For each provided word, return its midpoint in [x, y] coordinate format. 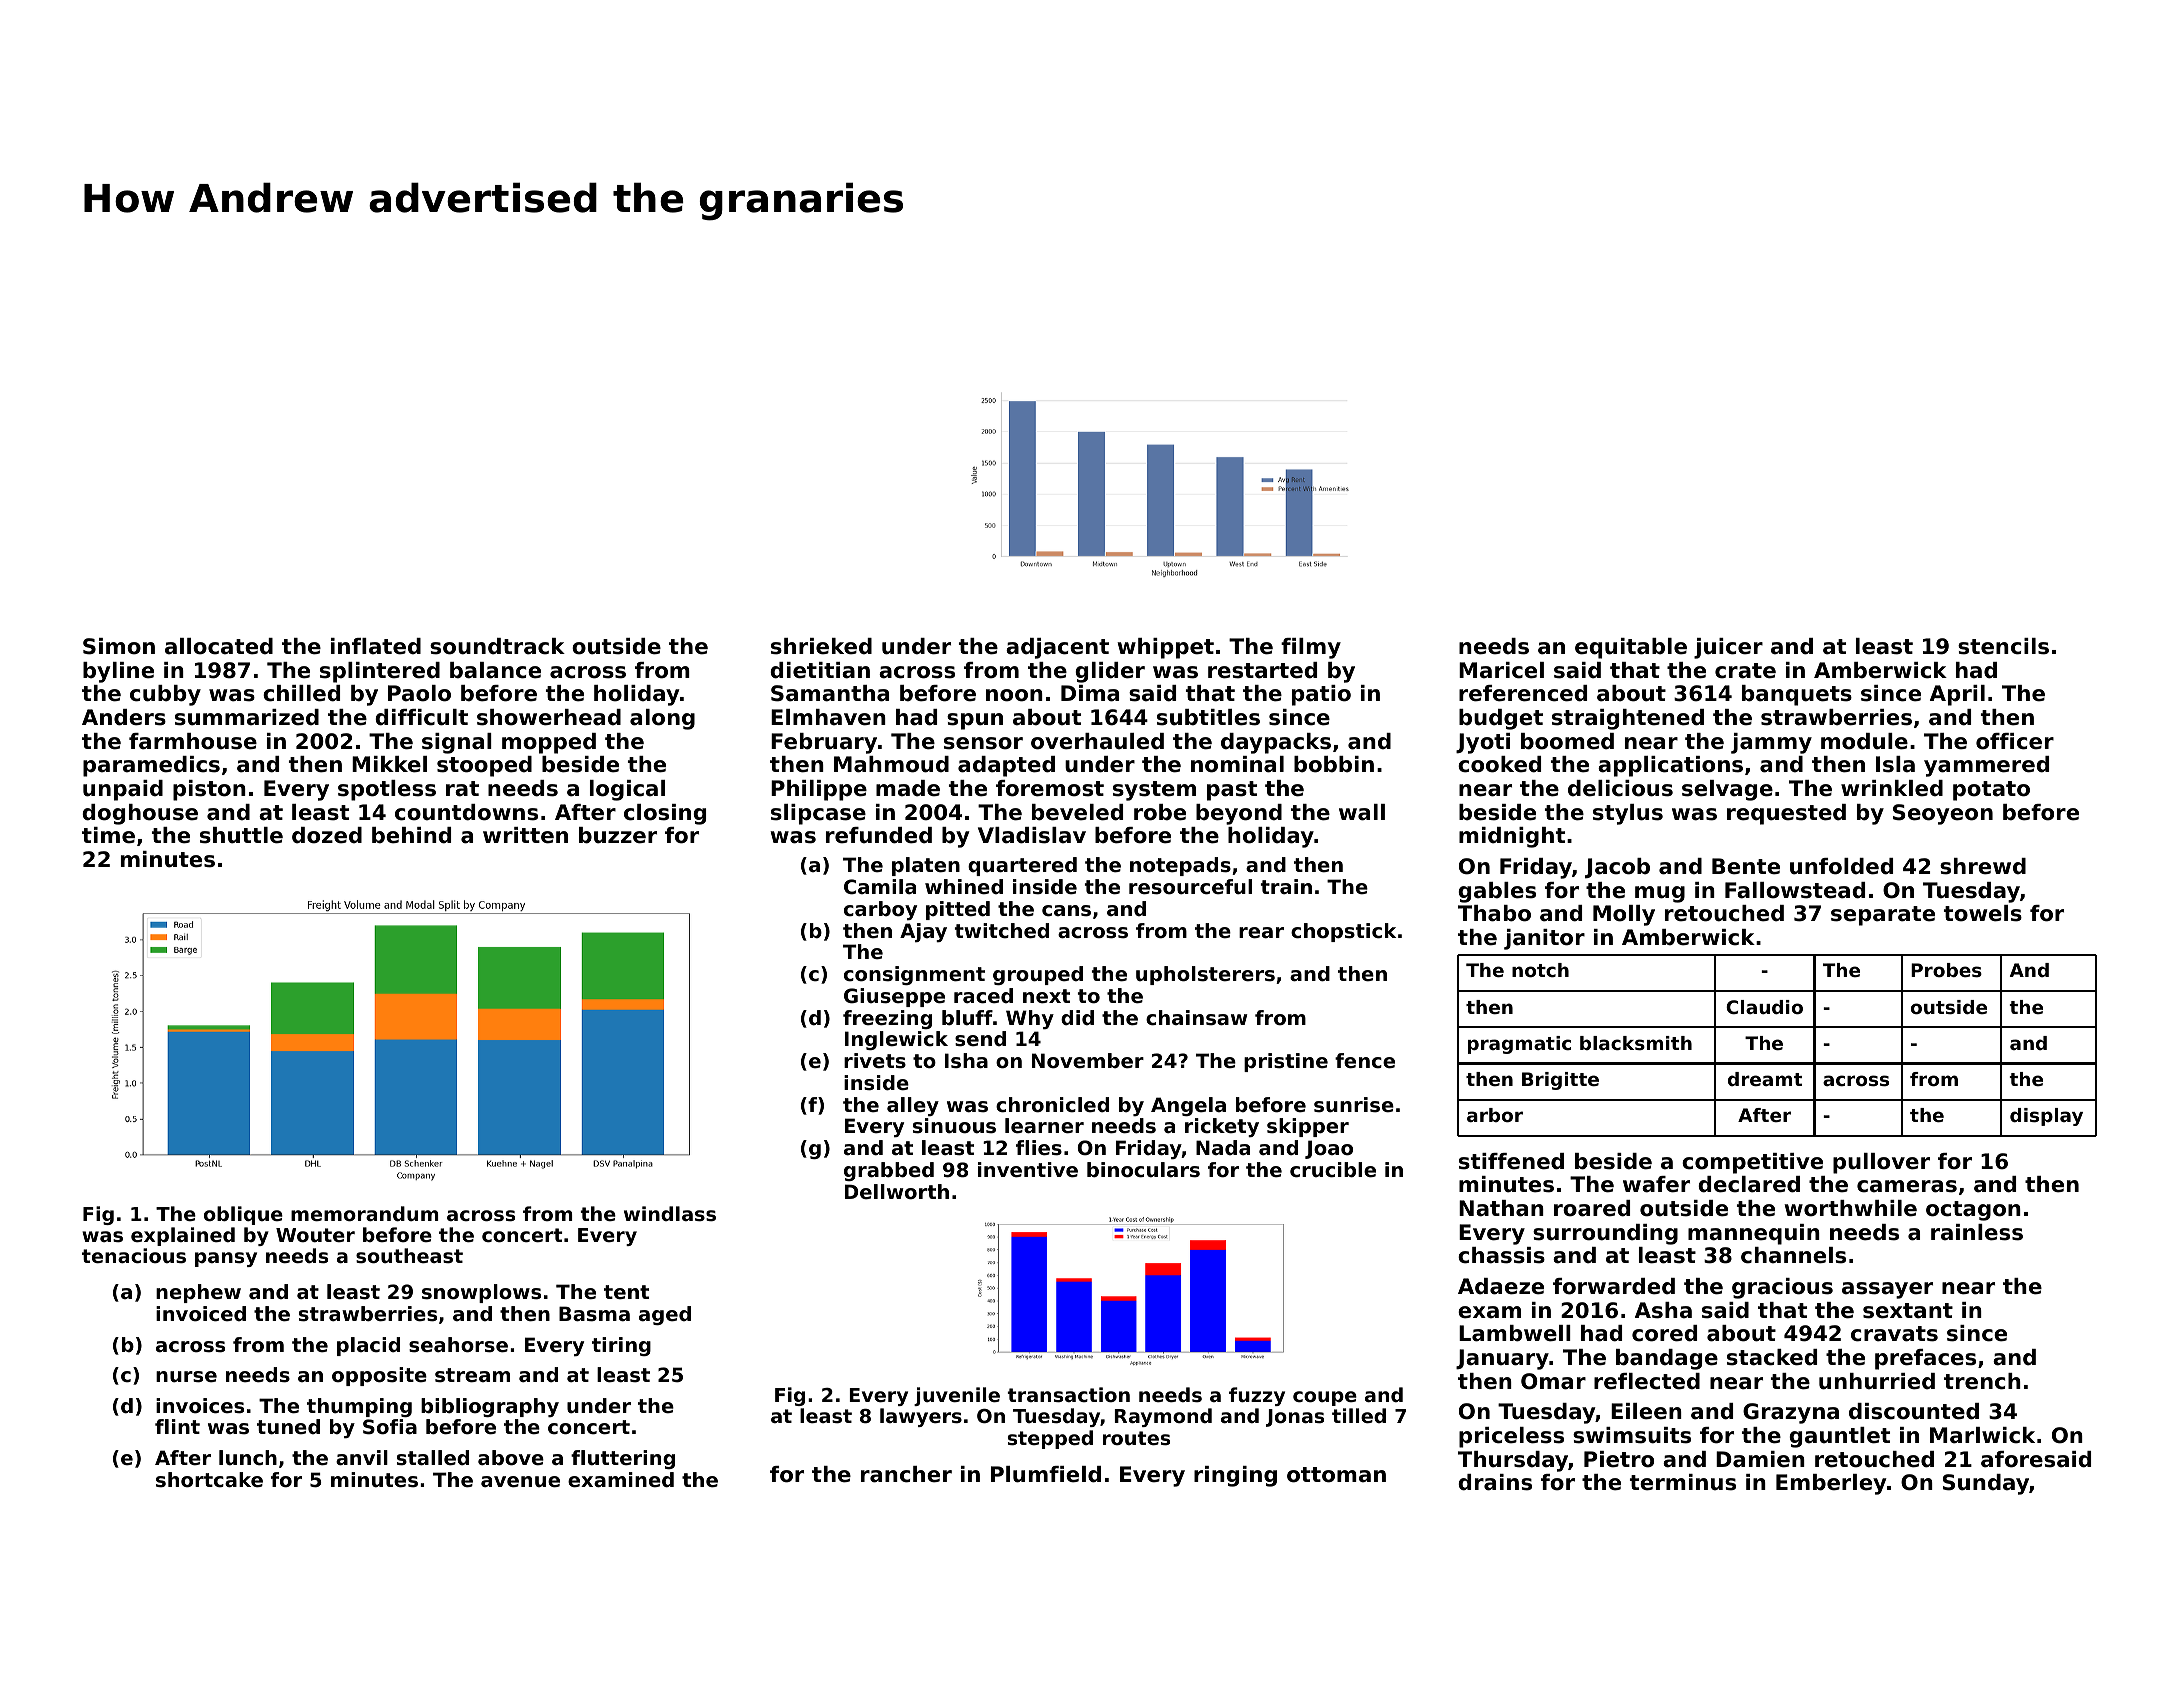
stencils [2003, 646]
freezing [887, 1019]
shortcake [209, 1480]
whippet [1165, 648]
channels [1793, 1255]
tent [626, 1292]
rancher [906, 1474]
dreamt [1765, 1079]
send [980, 1039]
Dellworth [897, 1192]
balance [495, 670]
